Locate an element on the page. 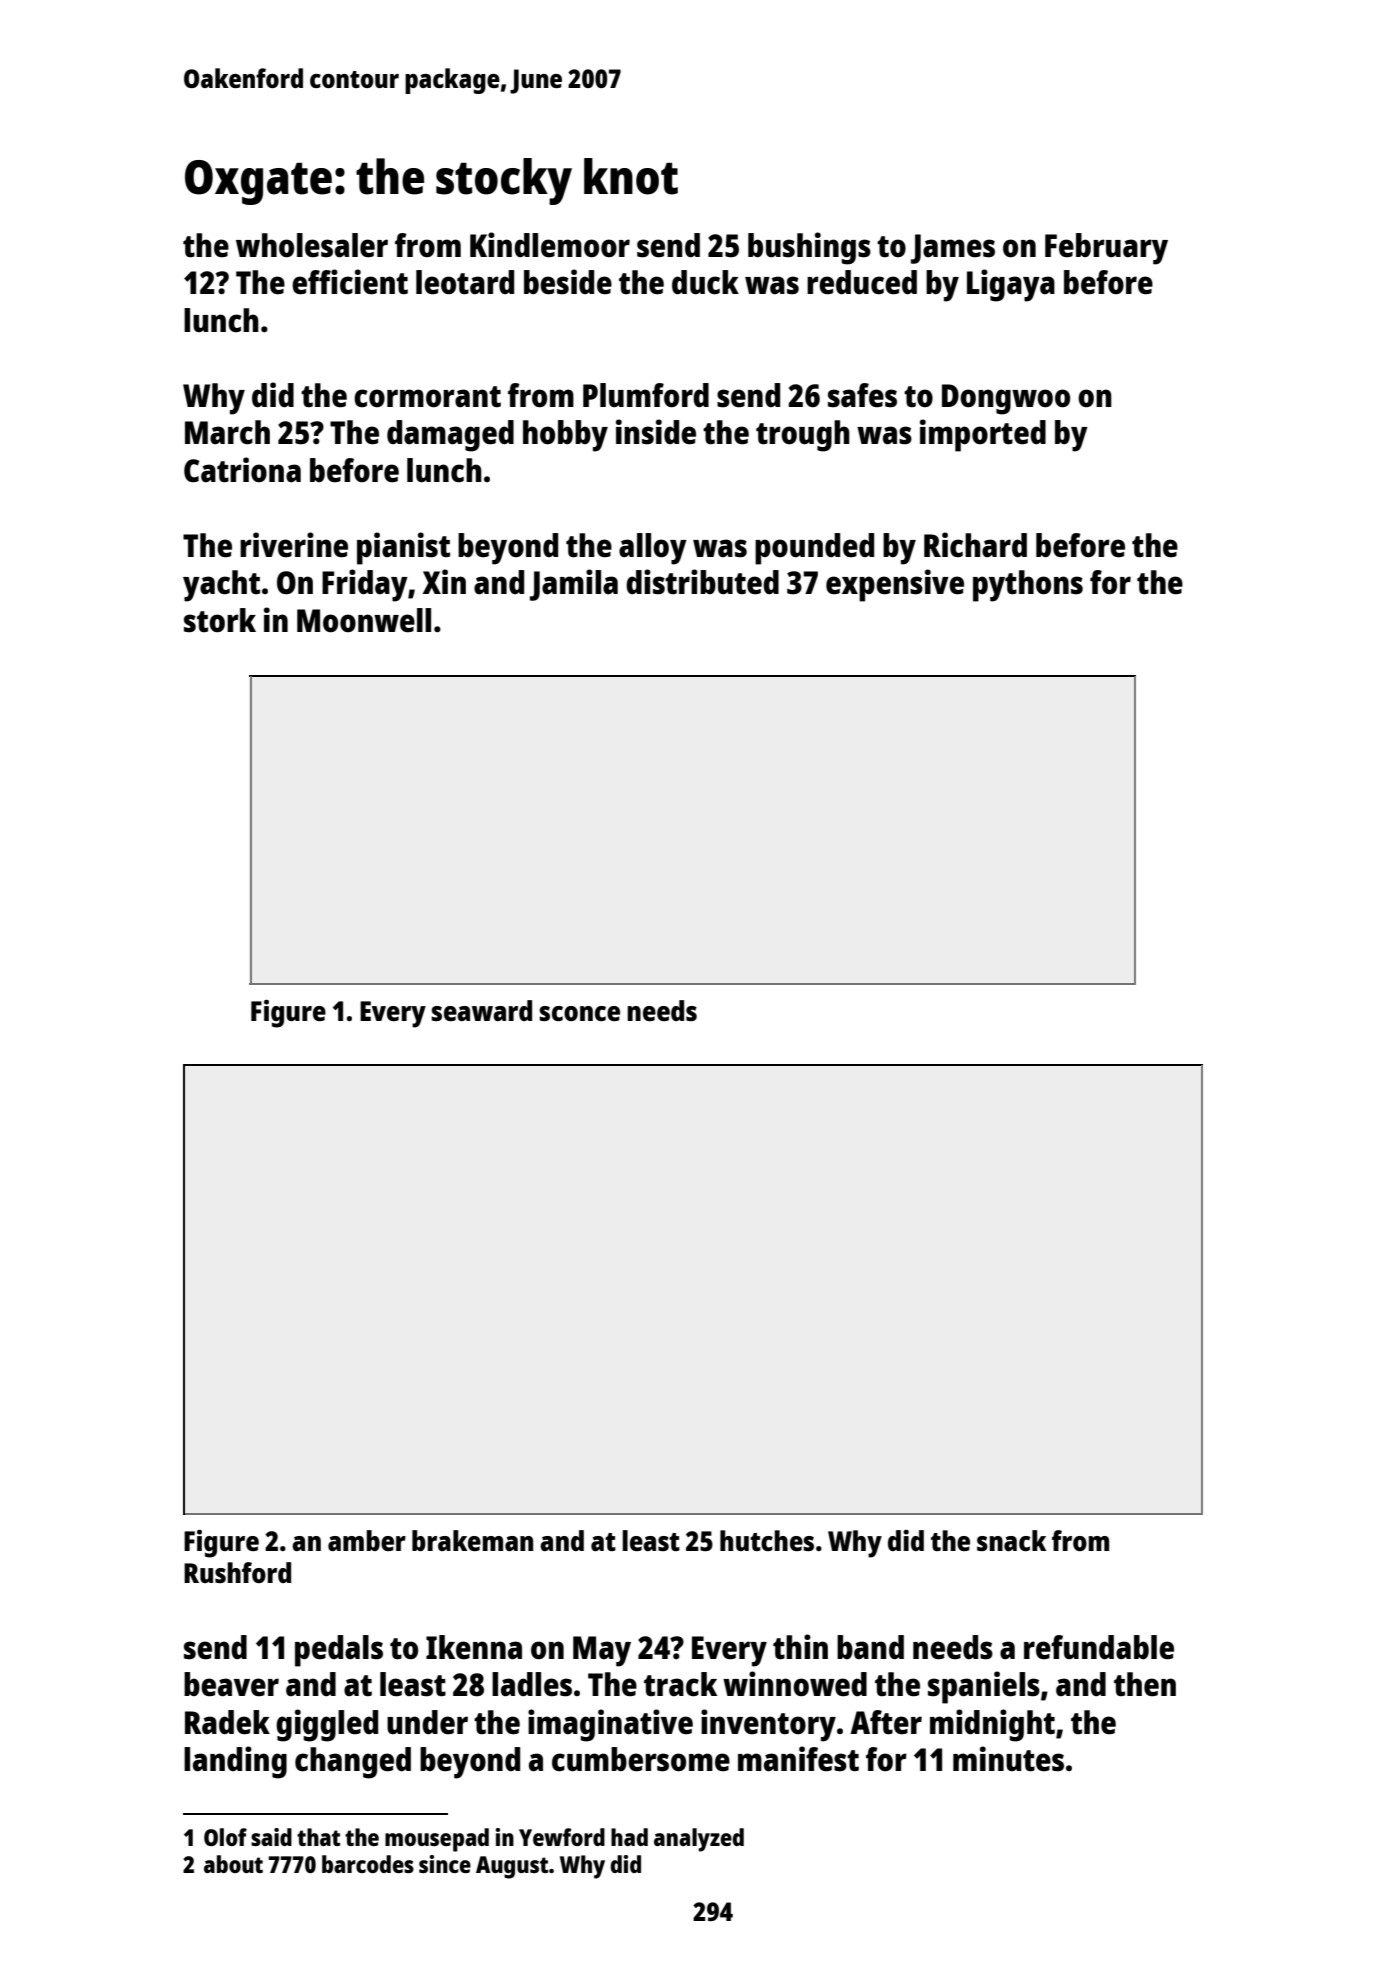 The height and width of the document is (1969, 1386). sconce is located at coordinates (579, 1013).
